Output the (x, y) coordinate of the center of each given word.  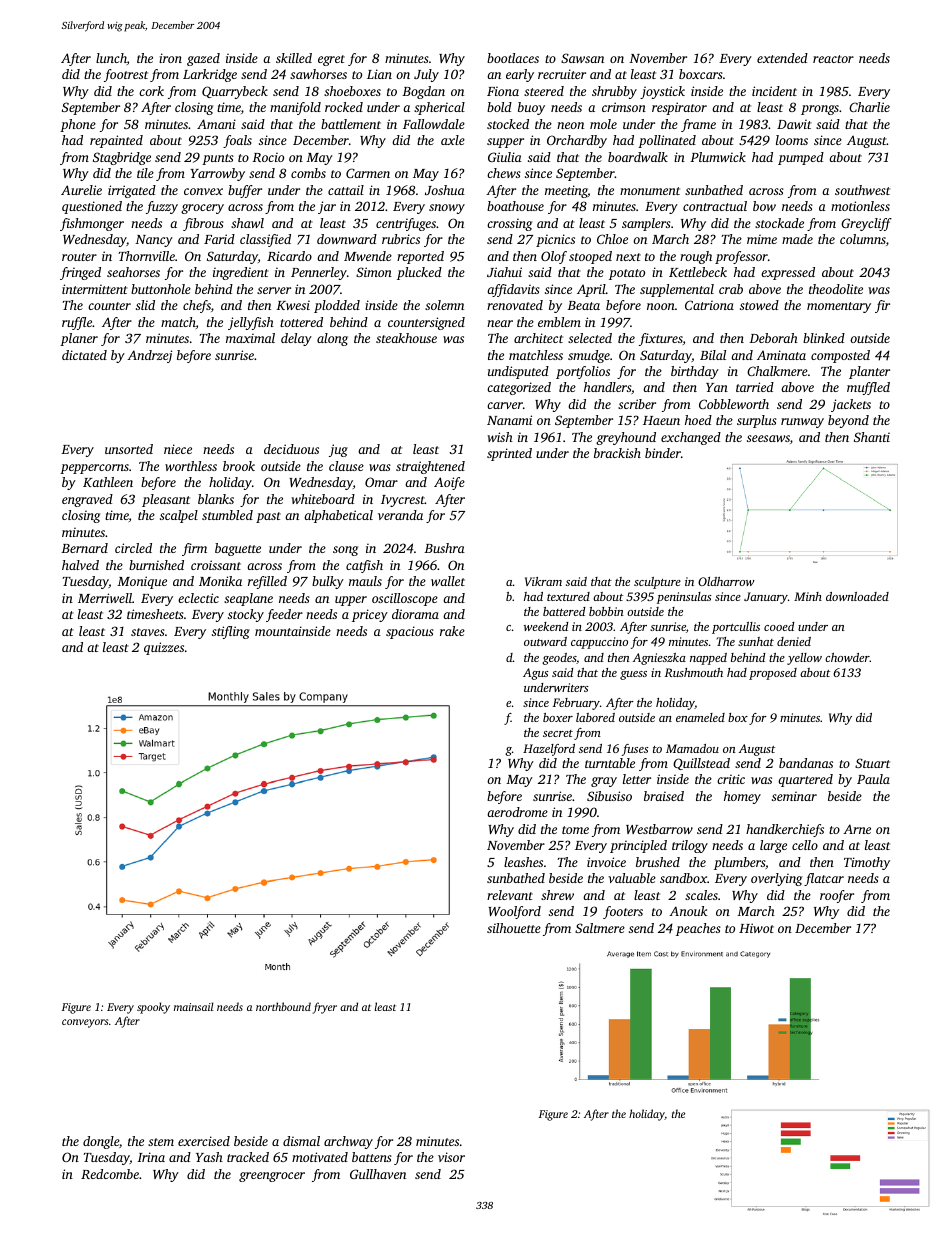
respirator (679, 108)
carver (505, 405)
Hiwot (756, 928)
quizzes (164, 648)
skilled (294, 58)
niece (178, 449)
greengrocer (272, 1177)
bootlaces (513, 58)
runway (802, 423)
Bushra (444, 548)
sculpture (657, 583)
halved (80, 565)
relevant (510, 895)
